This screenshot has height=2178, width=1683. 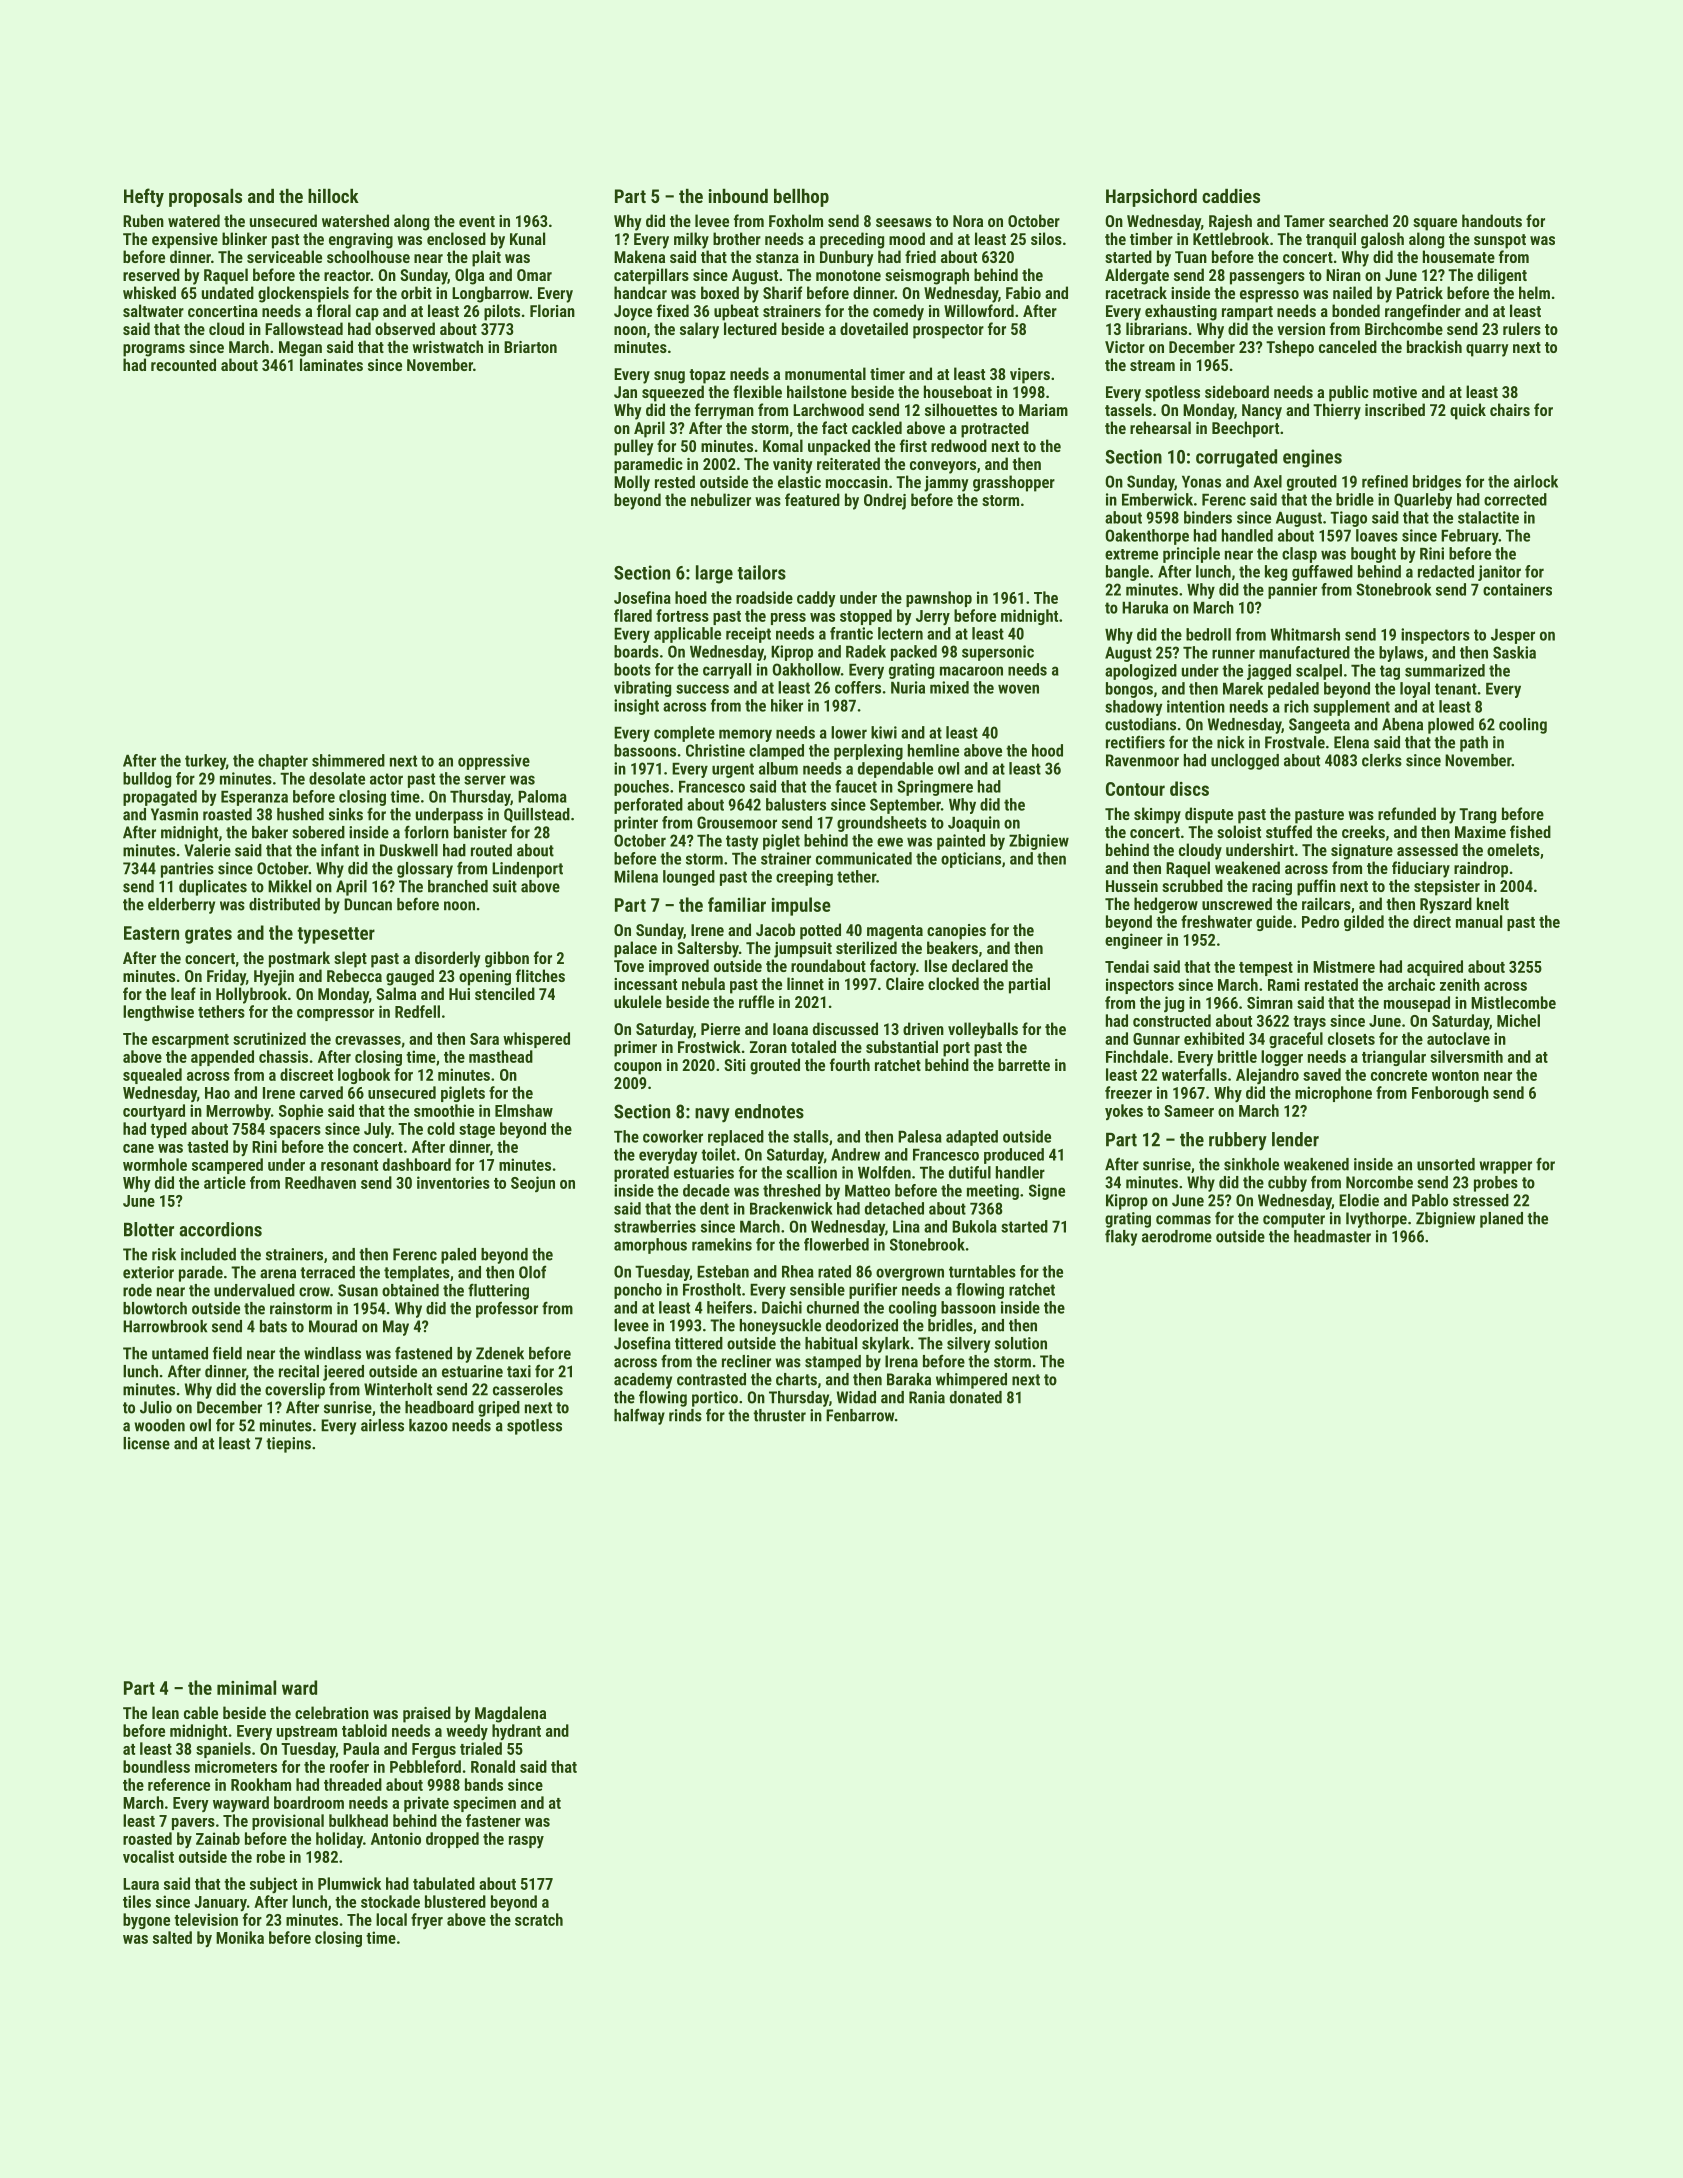 What do you see at coordinates (1276, 573) in the screenshot?
I see `keg` at bounding box center [1276, 573].
